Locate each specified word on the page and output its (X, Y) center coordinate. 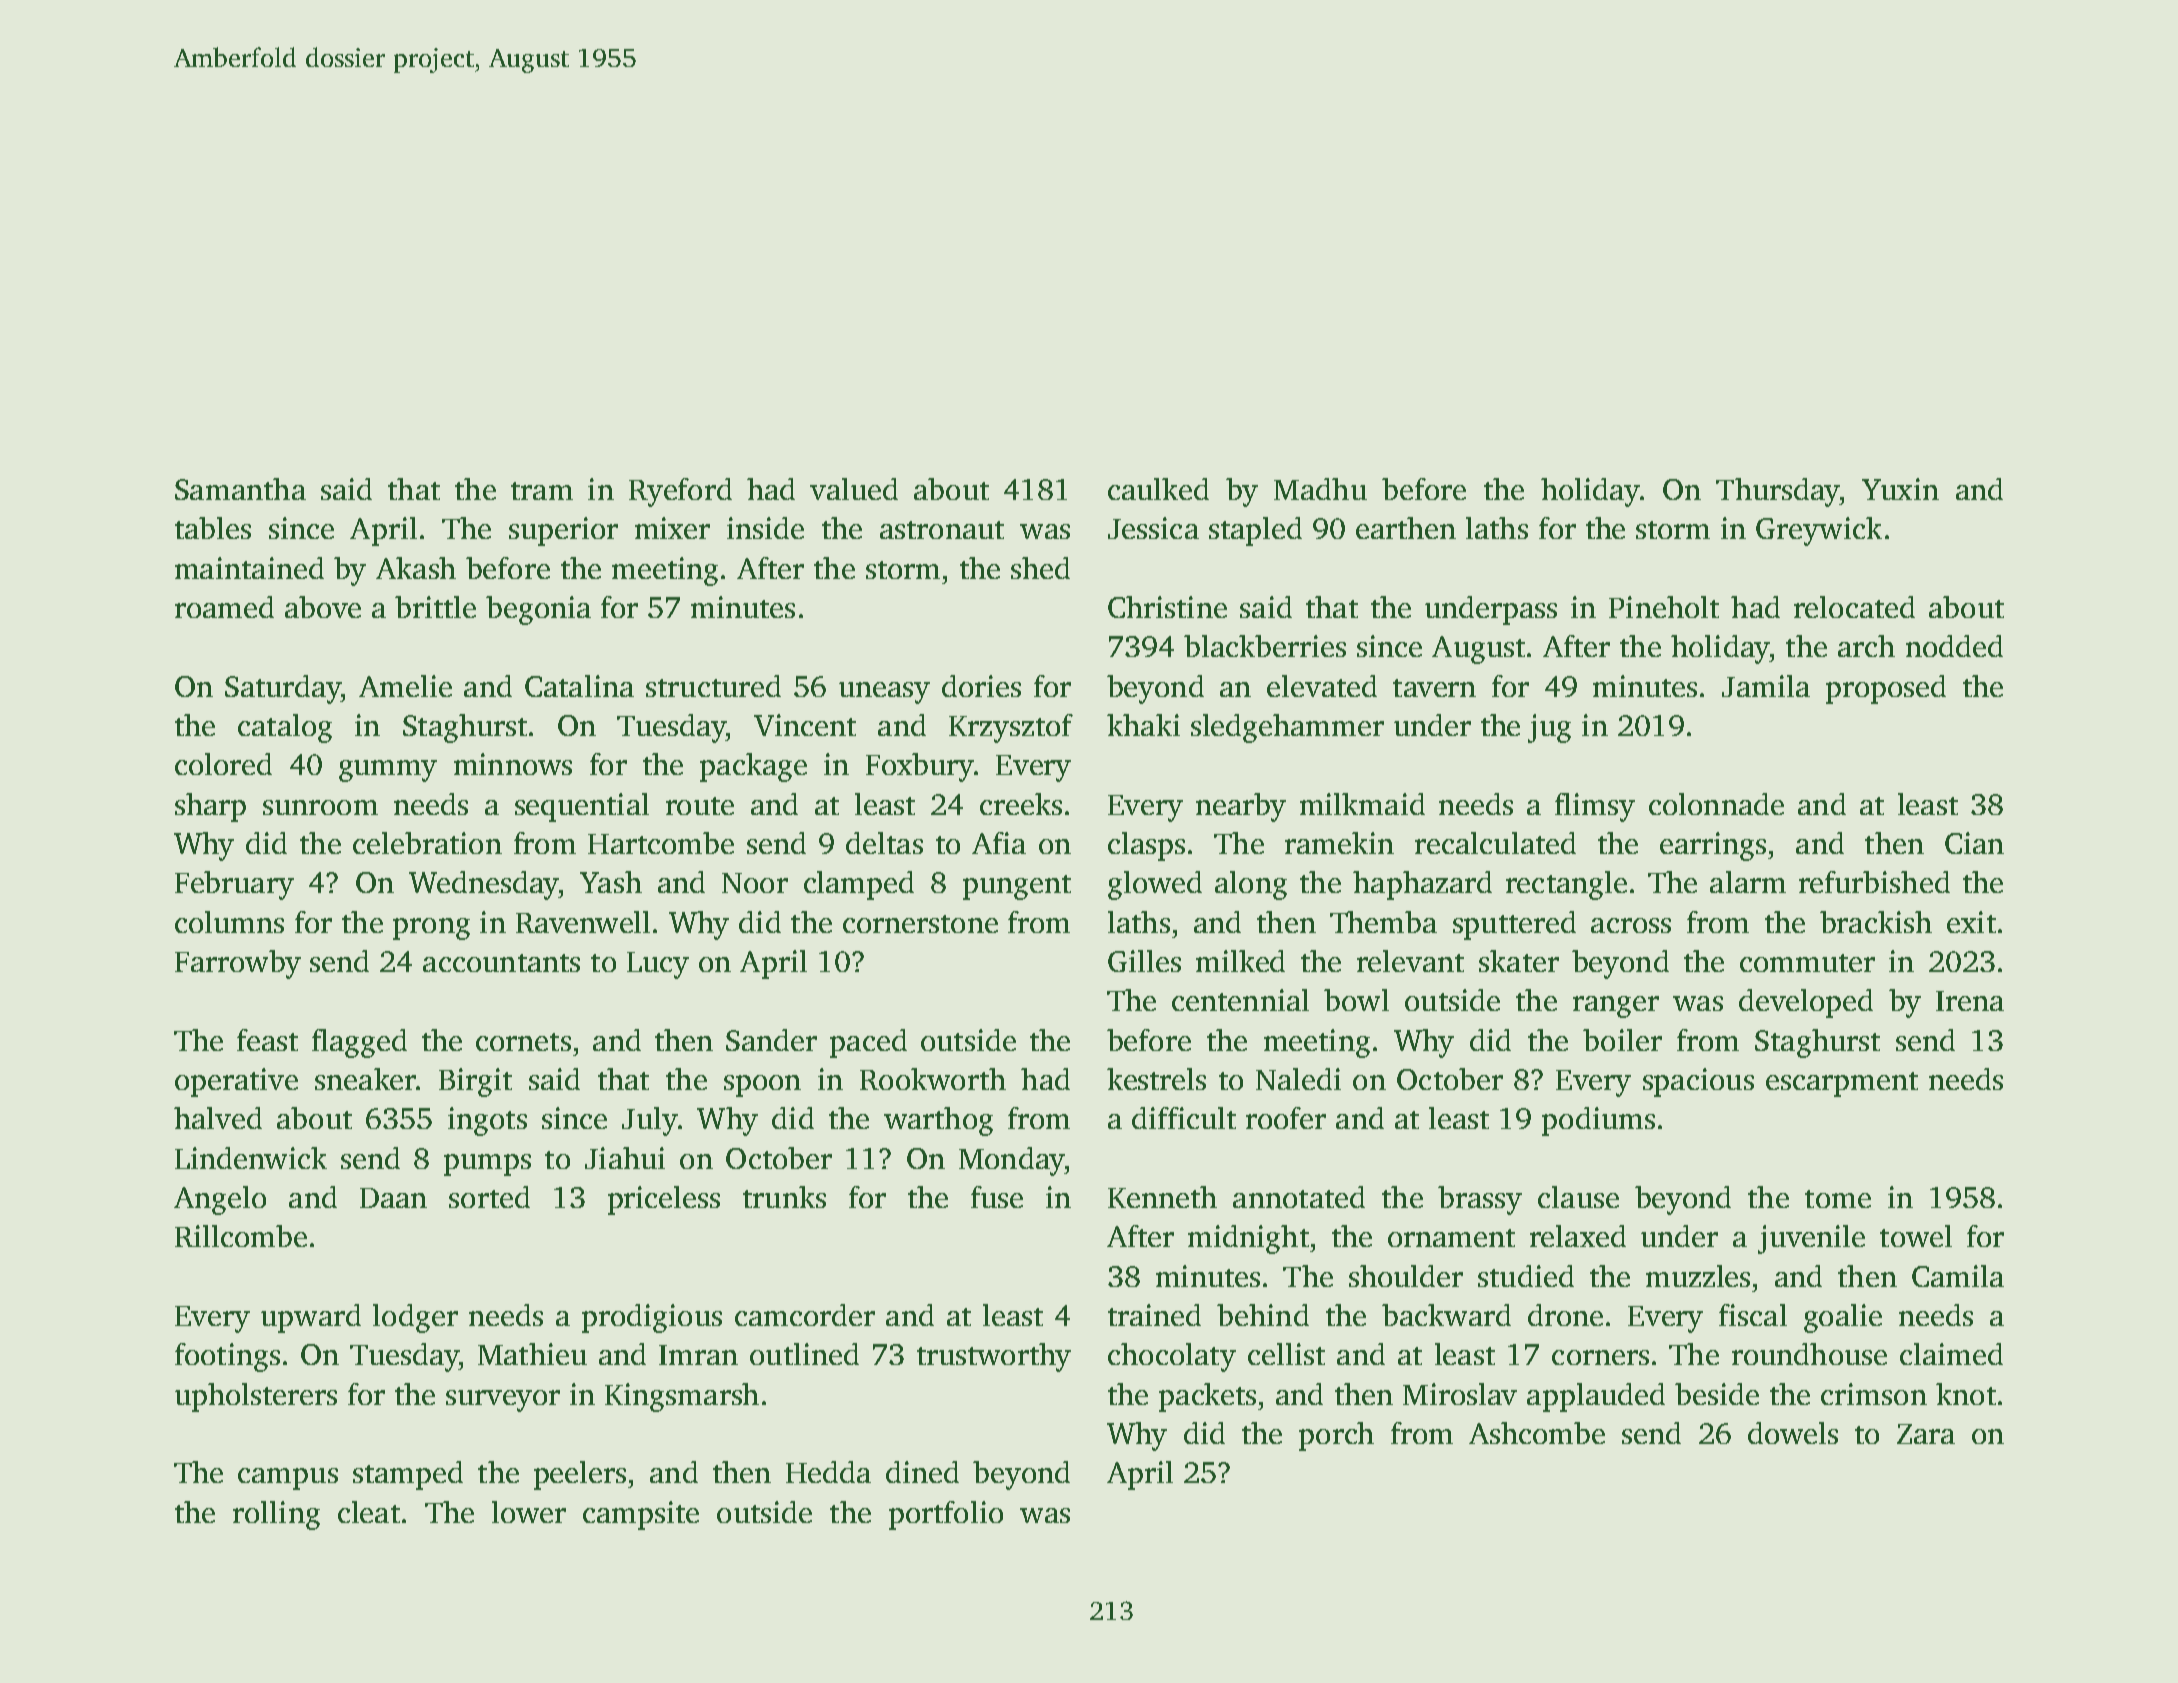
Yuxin (1900, 489)
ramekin (1339, 843)
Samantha (240, 489)
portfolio (946, 1515)
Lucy (658, 965)
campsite (641, 1515)
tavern (1434, 688)
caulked (1158, 489)
